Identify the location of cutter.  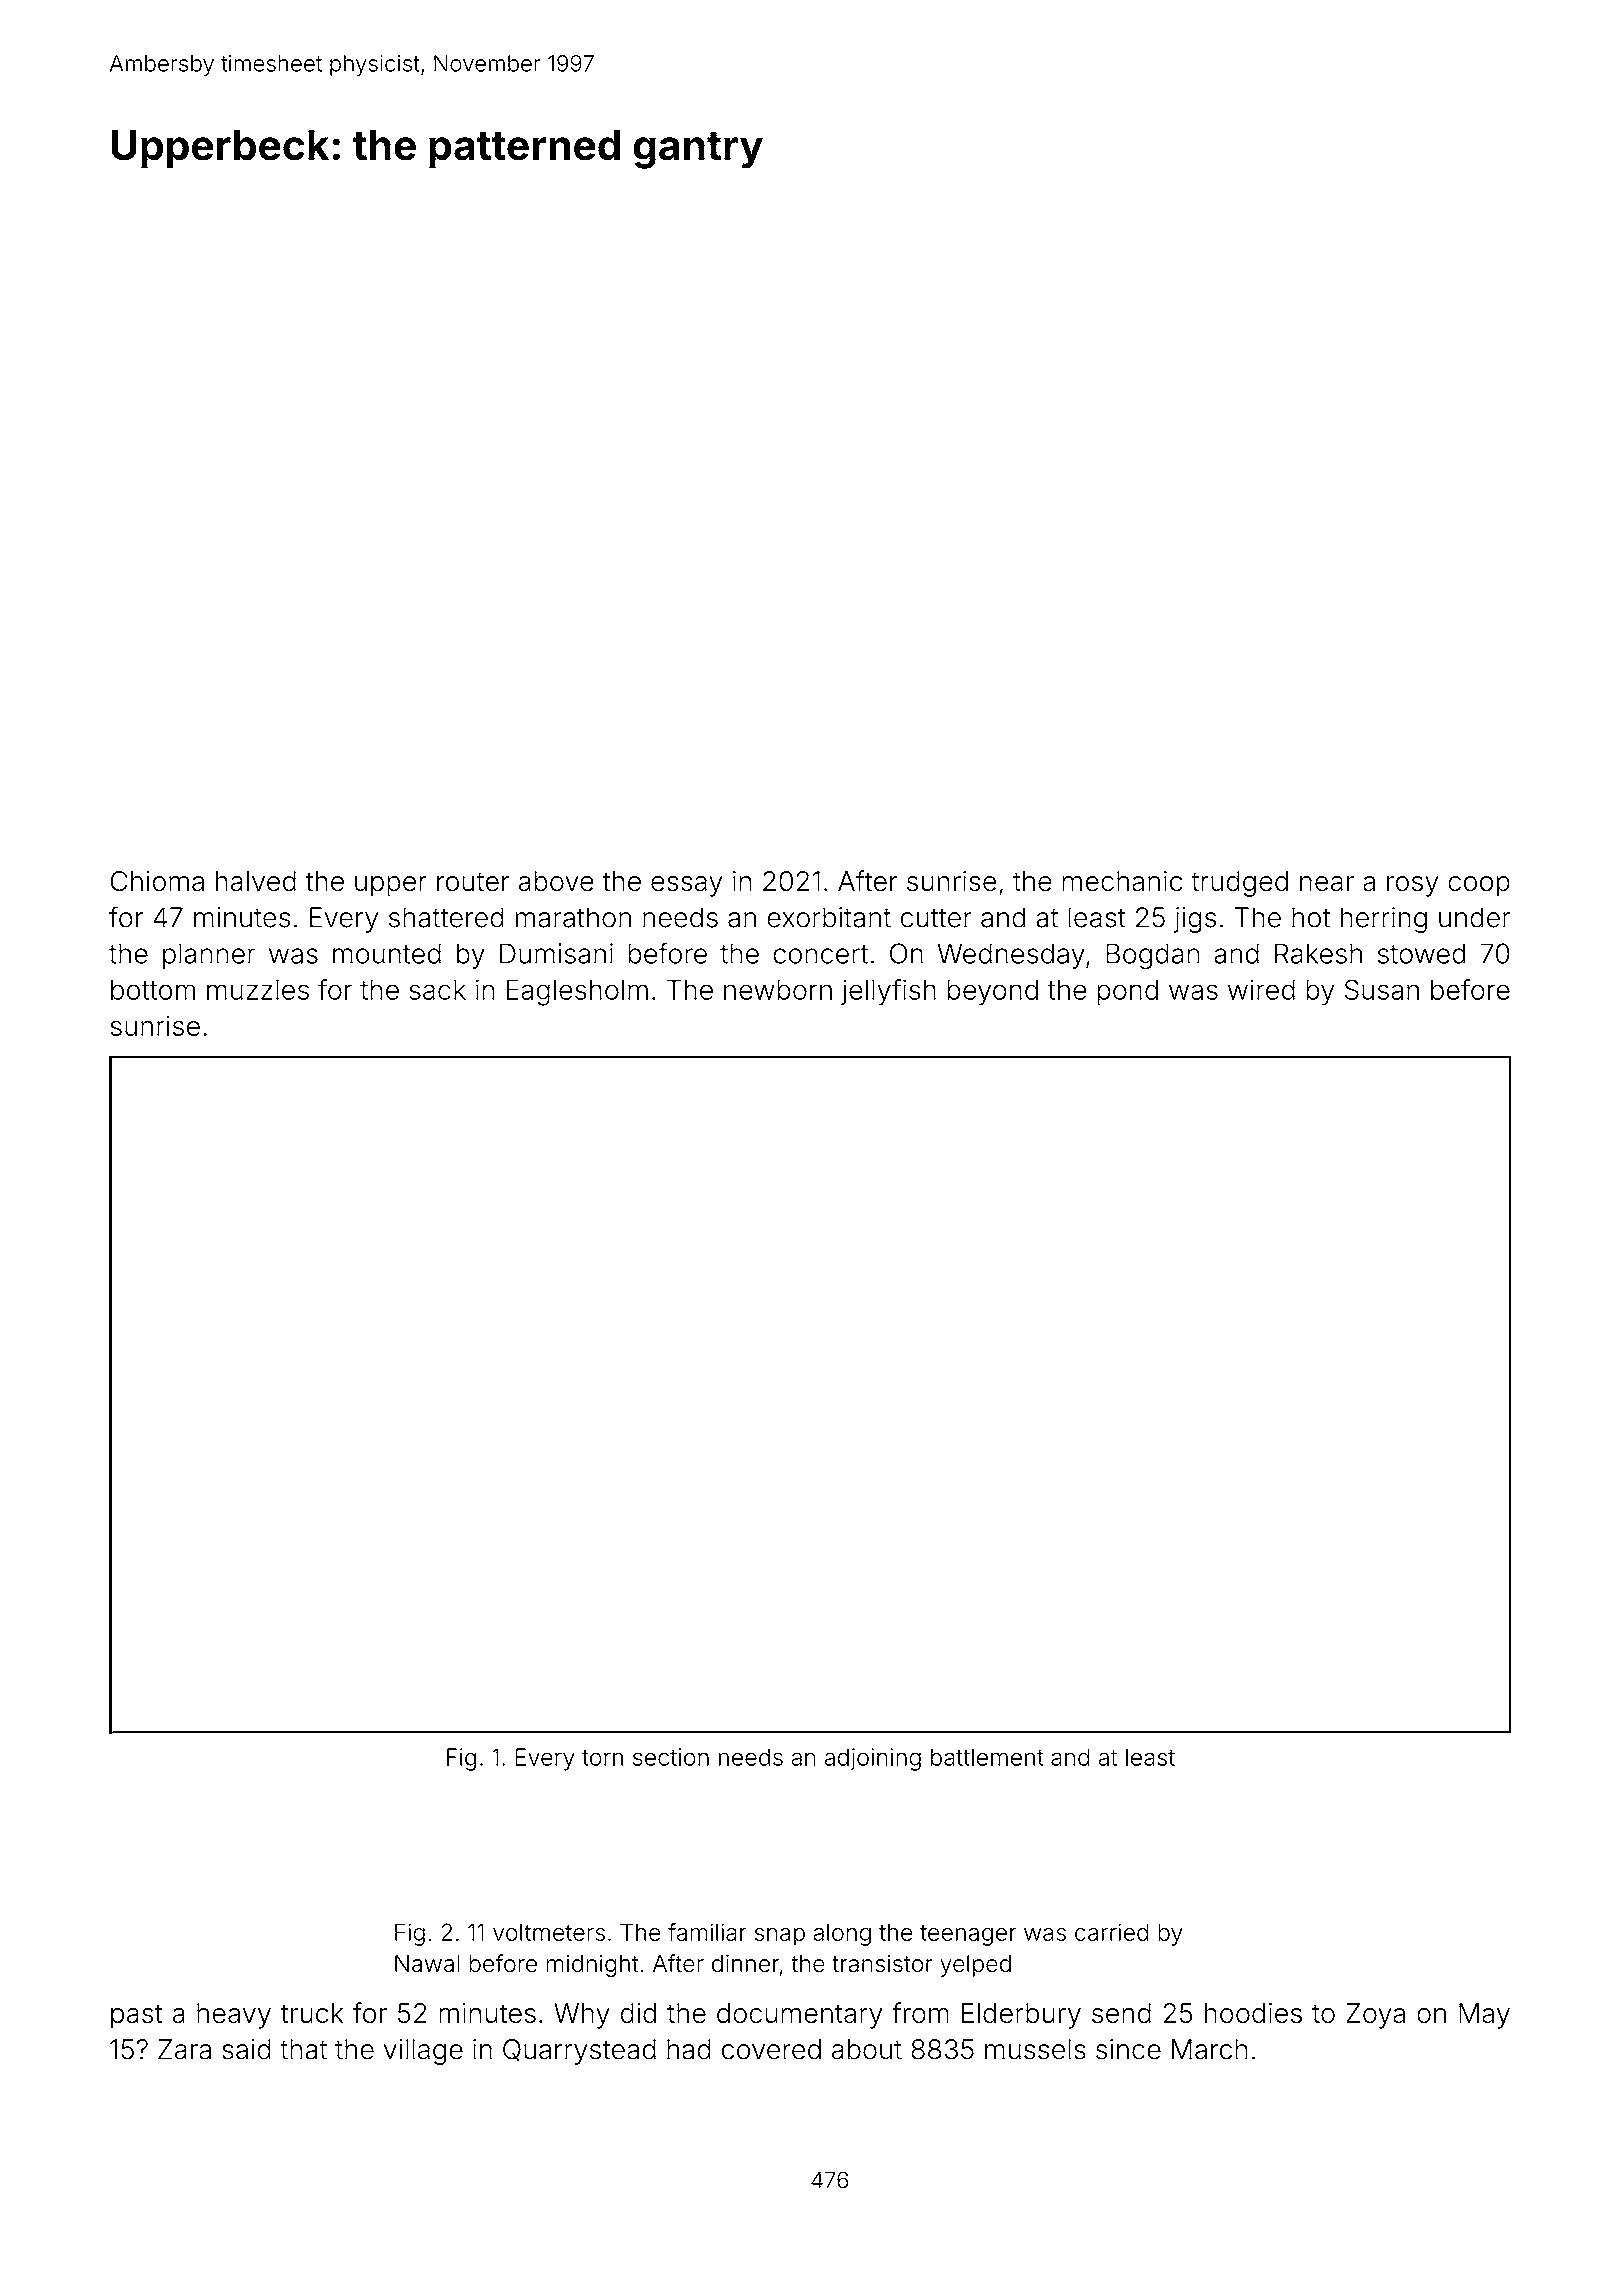
(936, 918).
